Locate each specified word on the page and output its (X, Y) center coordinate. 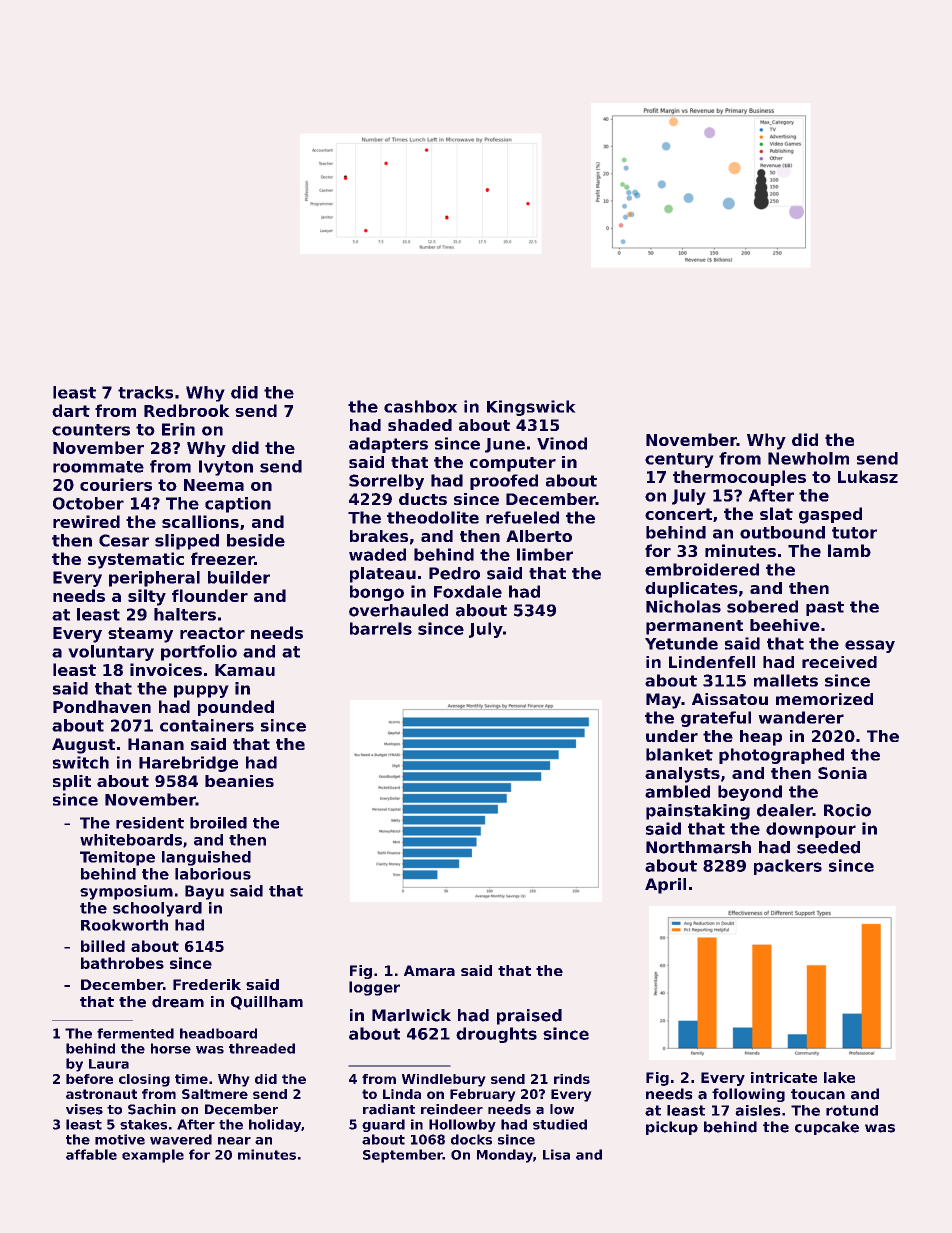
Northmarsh (698, 847)
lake (839, 1077)
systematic (136, 560)
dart (71, 410)
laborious (213, 874)
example (153, 1156)
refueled (522, 517)
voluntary (111, 653)
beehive (785, 625)
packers (788, 867)
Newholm (808, 458)
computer (513, 464)
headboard (218, 1033)
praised (529, 1017)
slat (776, 513)
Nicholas (683, 606)
